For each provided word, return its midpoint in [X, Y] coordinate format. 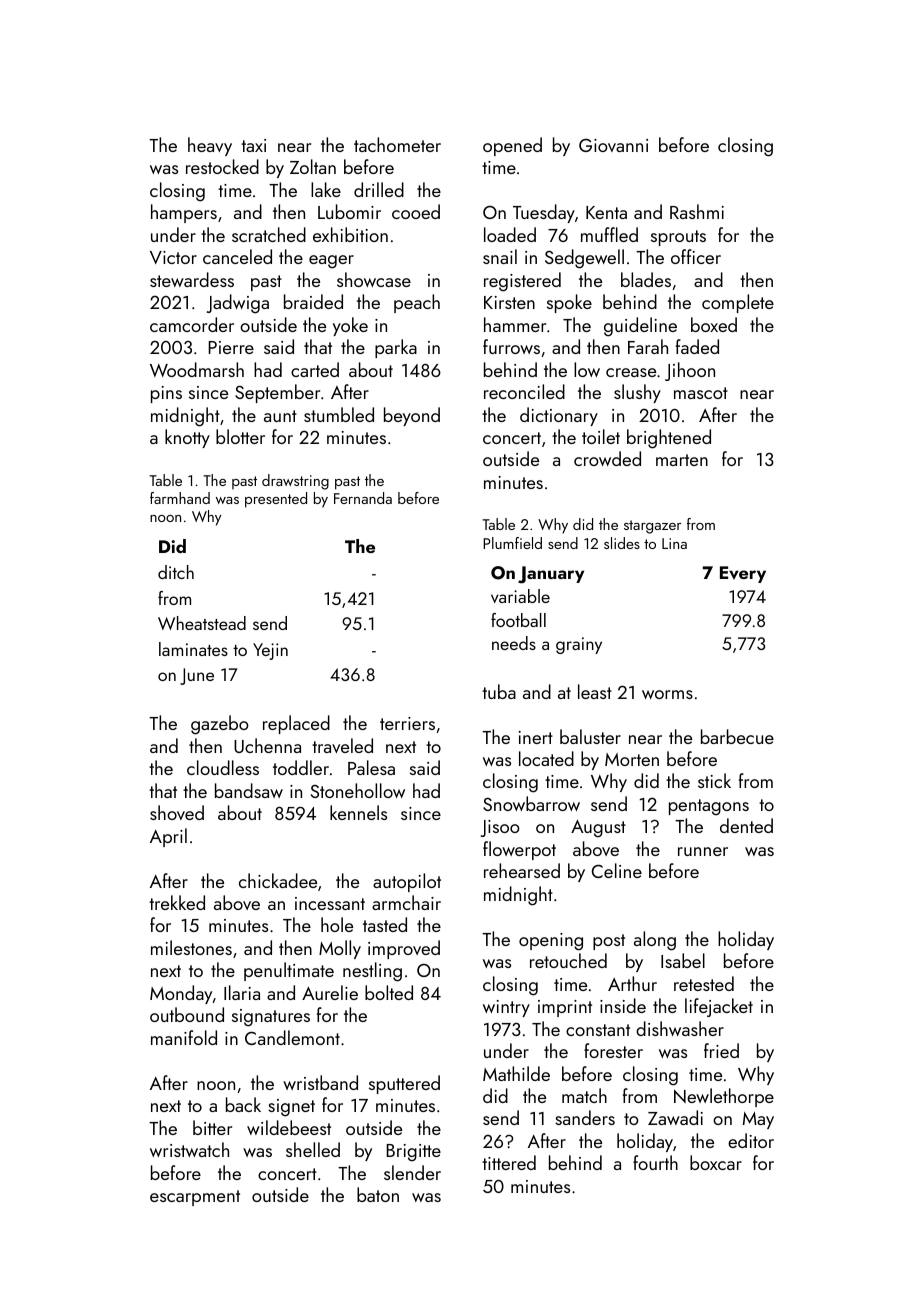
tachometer [397, 144]
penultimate [289, 971]
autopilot [407, 882]
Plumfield [512, 543]
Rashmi [697, 211]
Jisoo [500, 828]
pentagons [709, 807]
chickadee [278, 880]
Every [743, 574]
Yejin [270, 651]
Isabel [683, 960]
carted [315, 369]
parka [396, 348]
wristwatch [189, 1149]
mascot [701, 393]
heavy [210, 146]
